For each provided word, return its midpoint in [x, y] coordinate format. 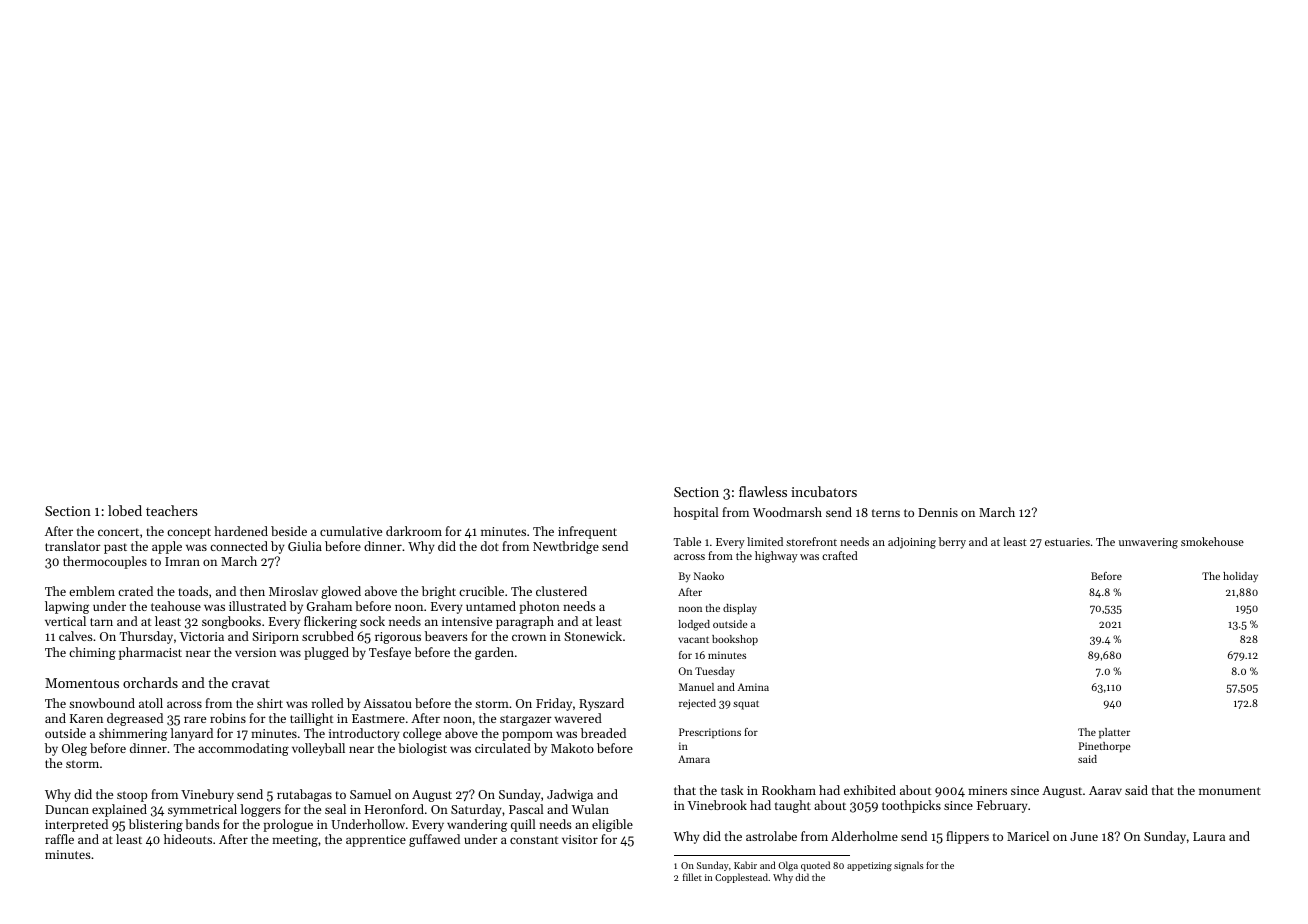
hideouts [188, 839]
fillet [692, 877]
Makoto [572, 748]
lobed [125, 510]
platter [1114, 733]
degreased [135, 719]
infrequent [587, 532]
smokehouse [1212, 541]
